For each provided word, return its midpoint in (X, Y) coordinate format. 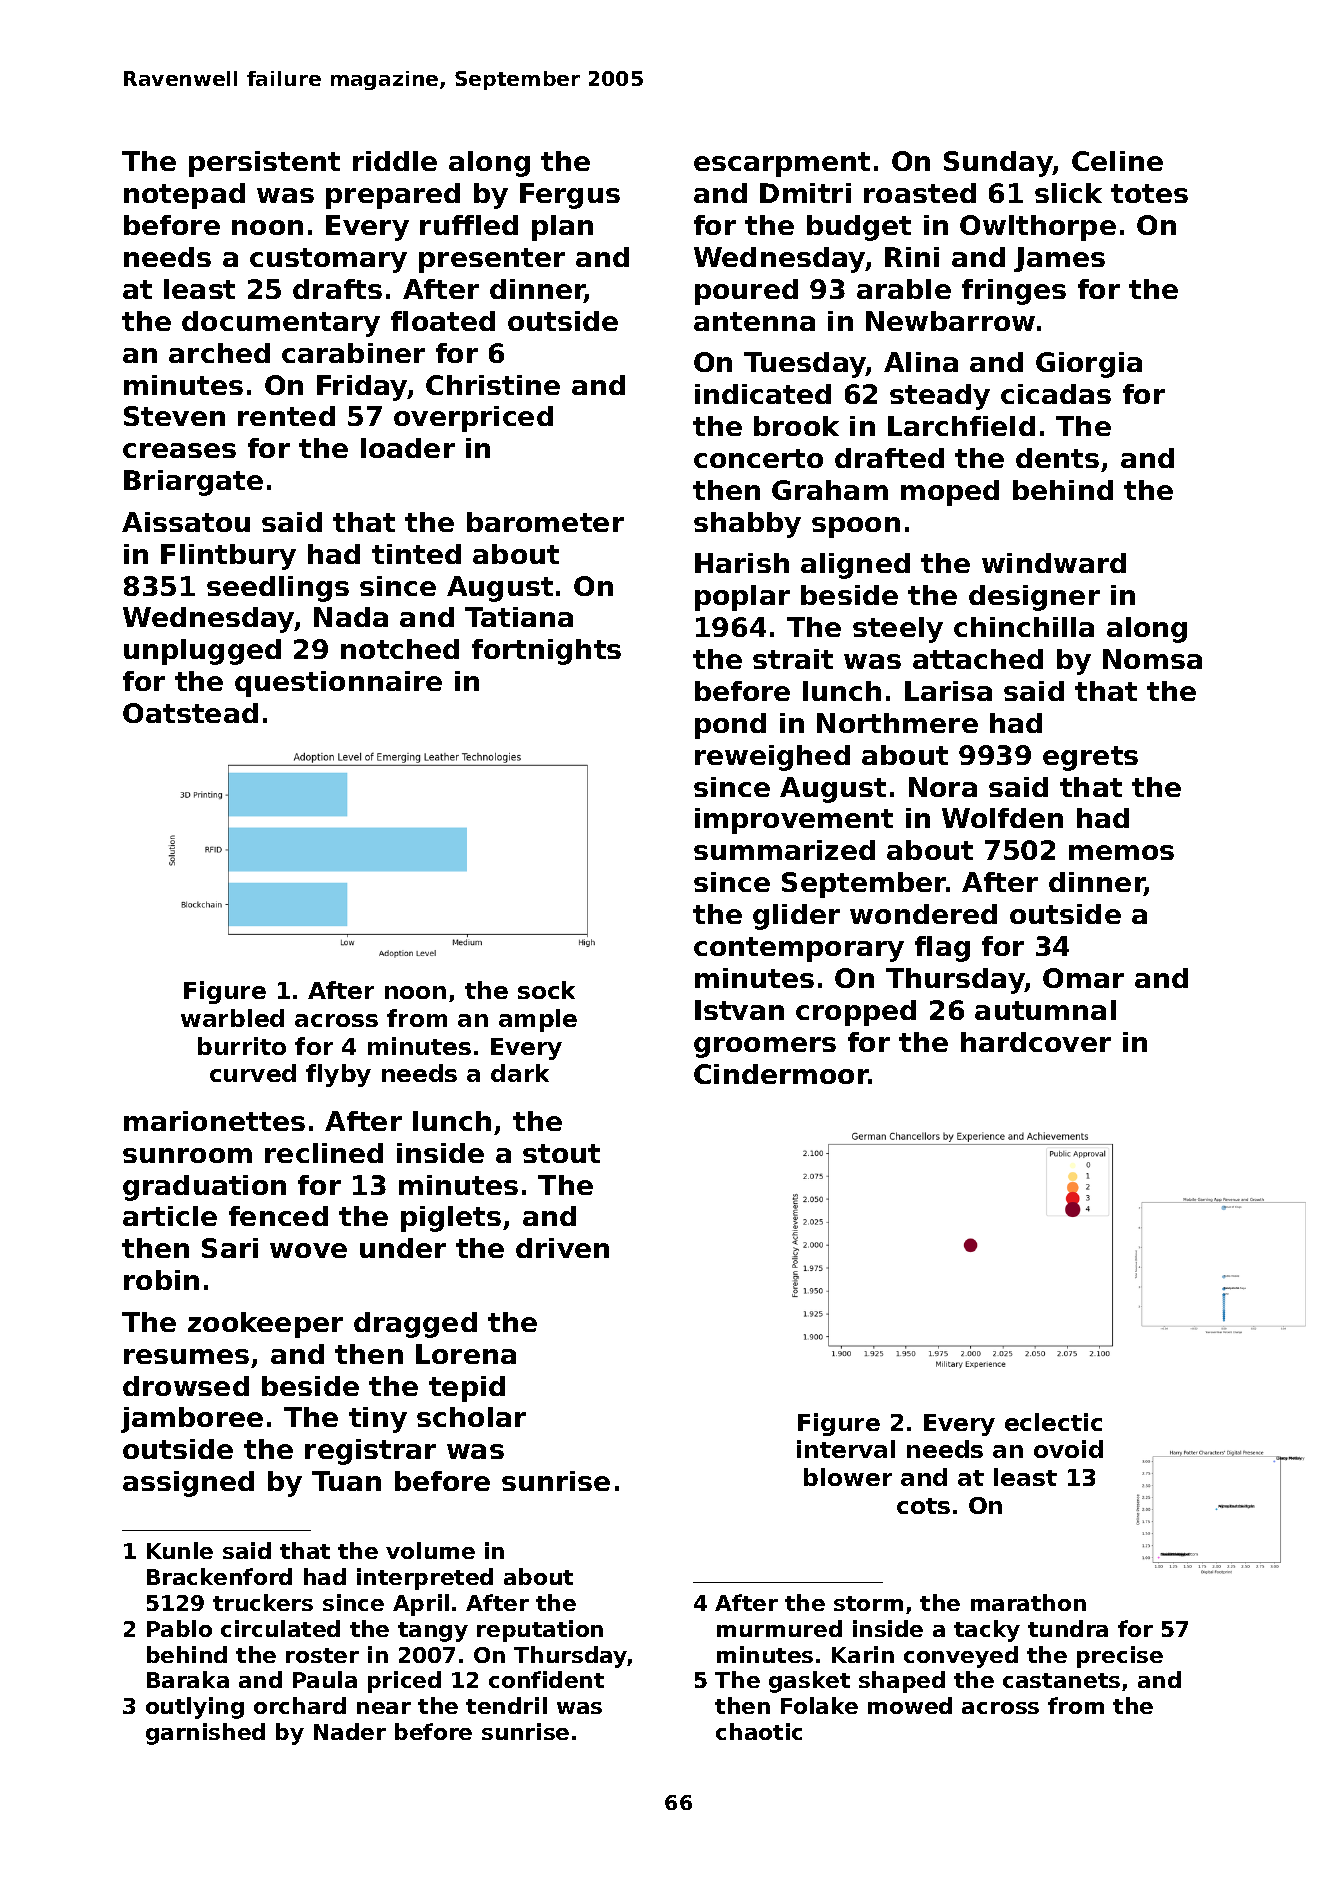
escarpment (782, 164)
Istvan (739, 1010)
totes (1149, 193)
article (170, 1216)
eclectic (1053, 1422)
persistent (264, 164)
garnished (205, 1734)
